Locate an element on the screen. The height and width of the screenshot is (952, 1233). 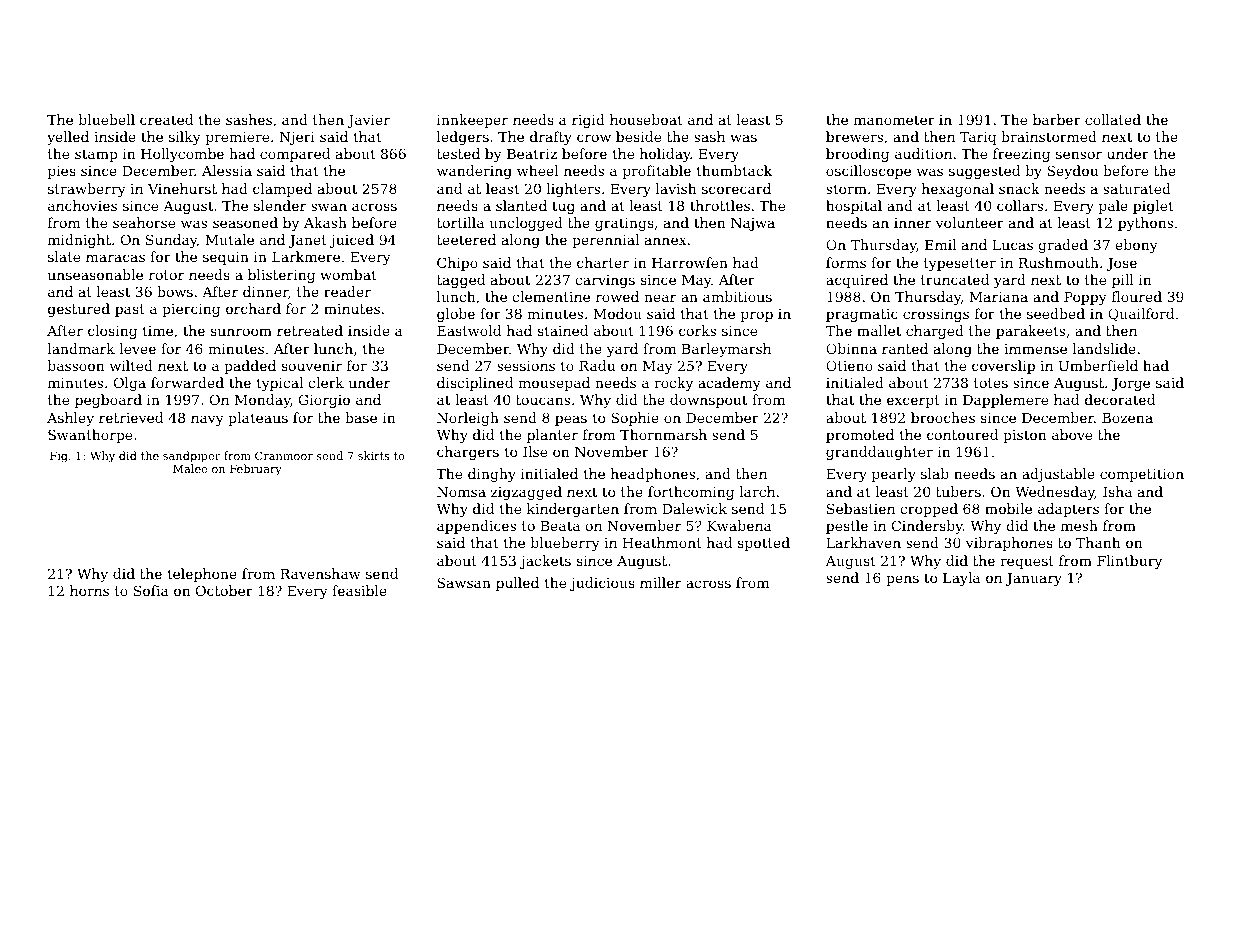
Sofia is located at coordinates (151, 590).
